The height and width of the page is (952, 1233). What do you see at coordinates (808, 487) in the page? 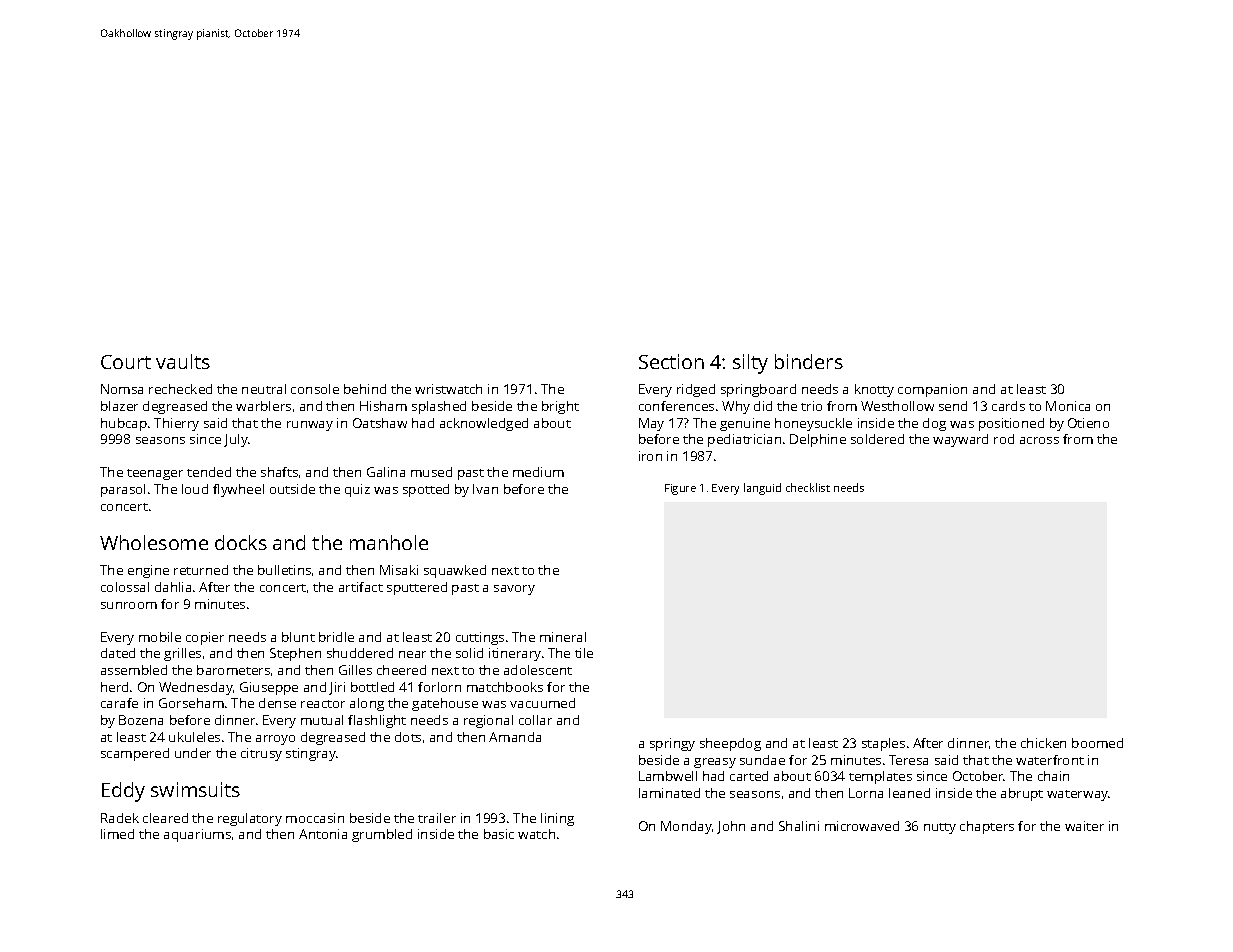
I see `checklist` at bounding box center [808, 487].
